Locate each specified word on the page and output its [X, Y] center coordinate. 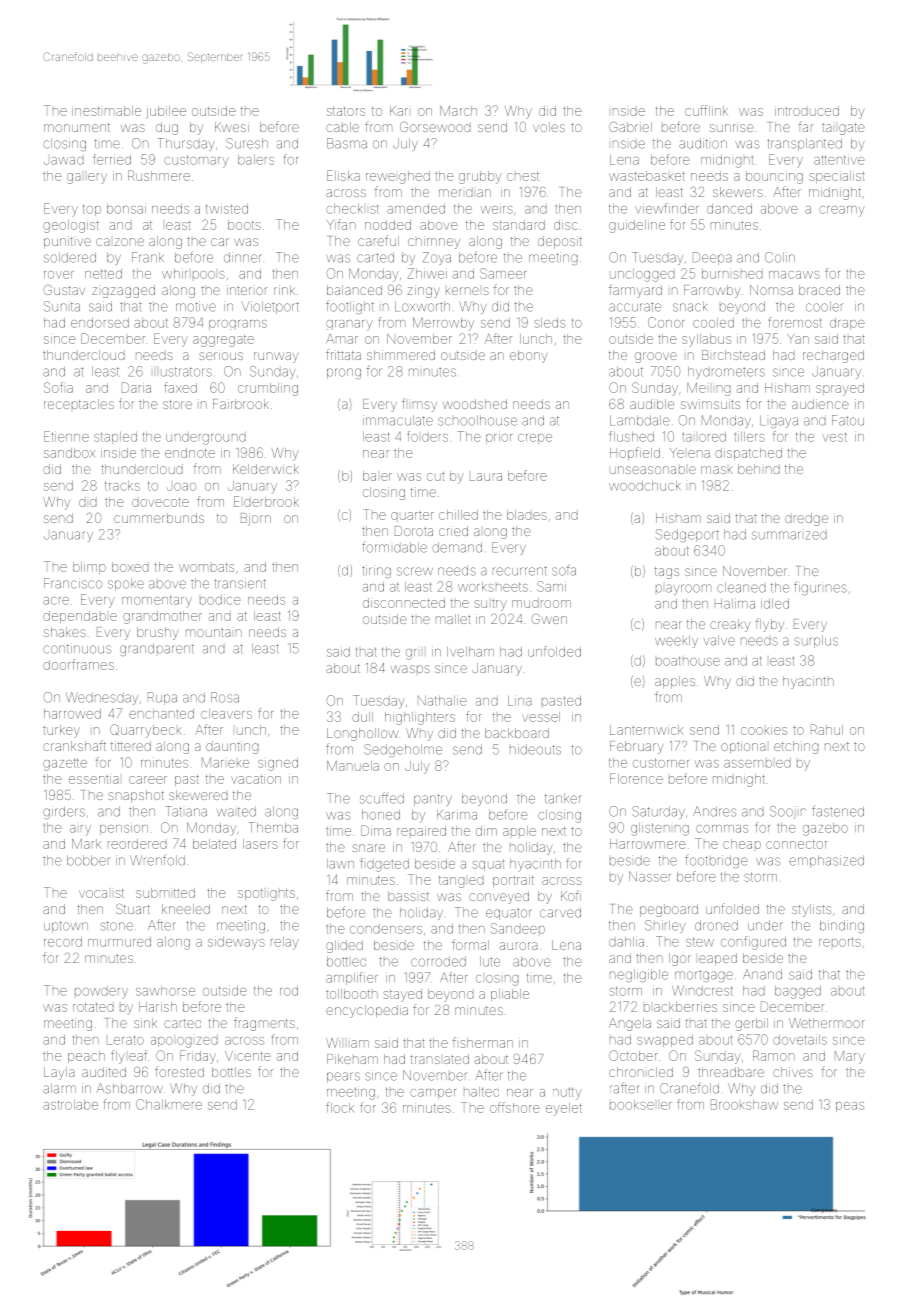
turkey [61, 731]
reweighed [398, 177]
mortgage [704, 976]
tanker [563, 798]
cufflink [706, 110]
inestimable [106, 111]
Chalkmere [169, 1104]
